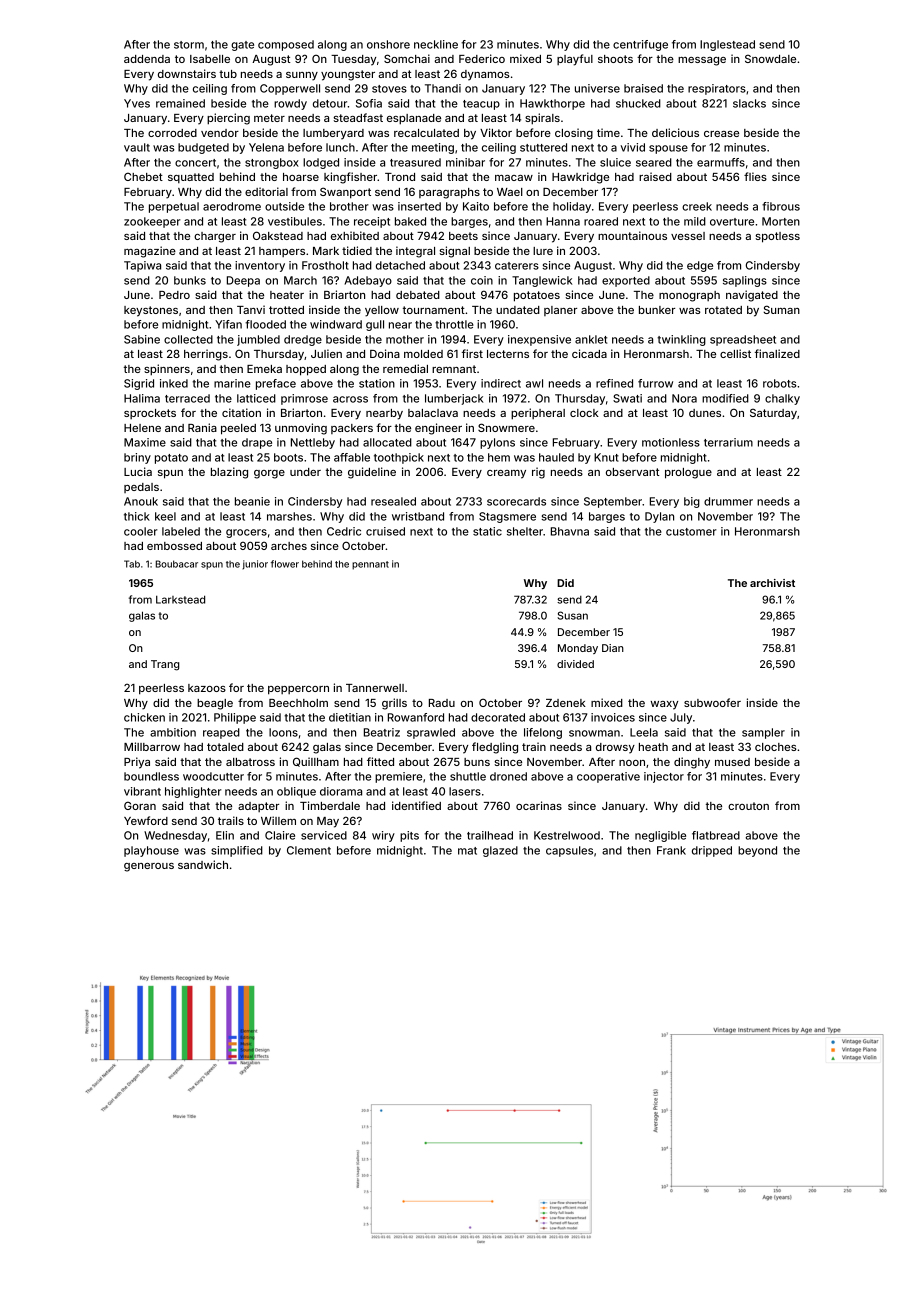 This document has height=1308, width=924. What do you see at coordinates (142, 266) in the document?
I see `Tapiwa` at bounding box center [142, 266].
